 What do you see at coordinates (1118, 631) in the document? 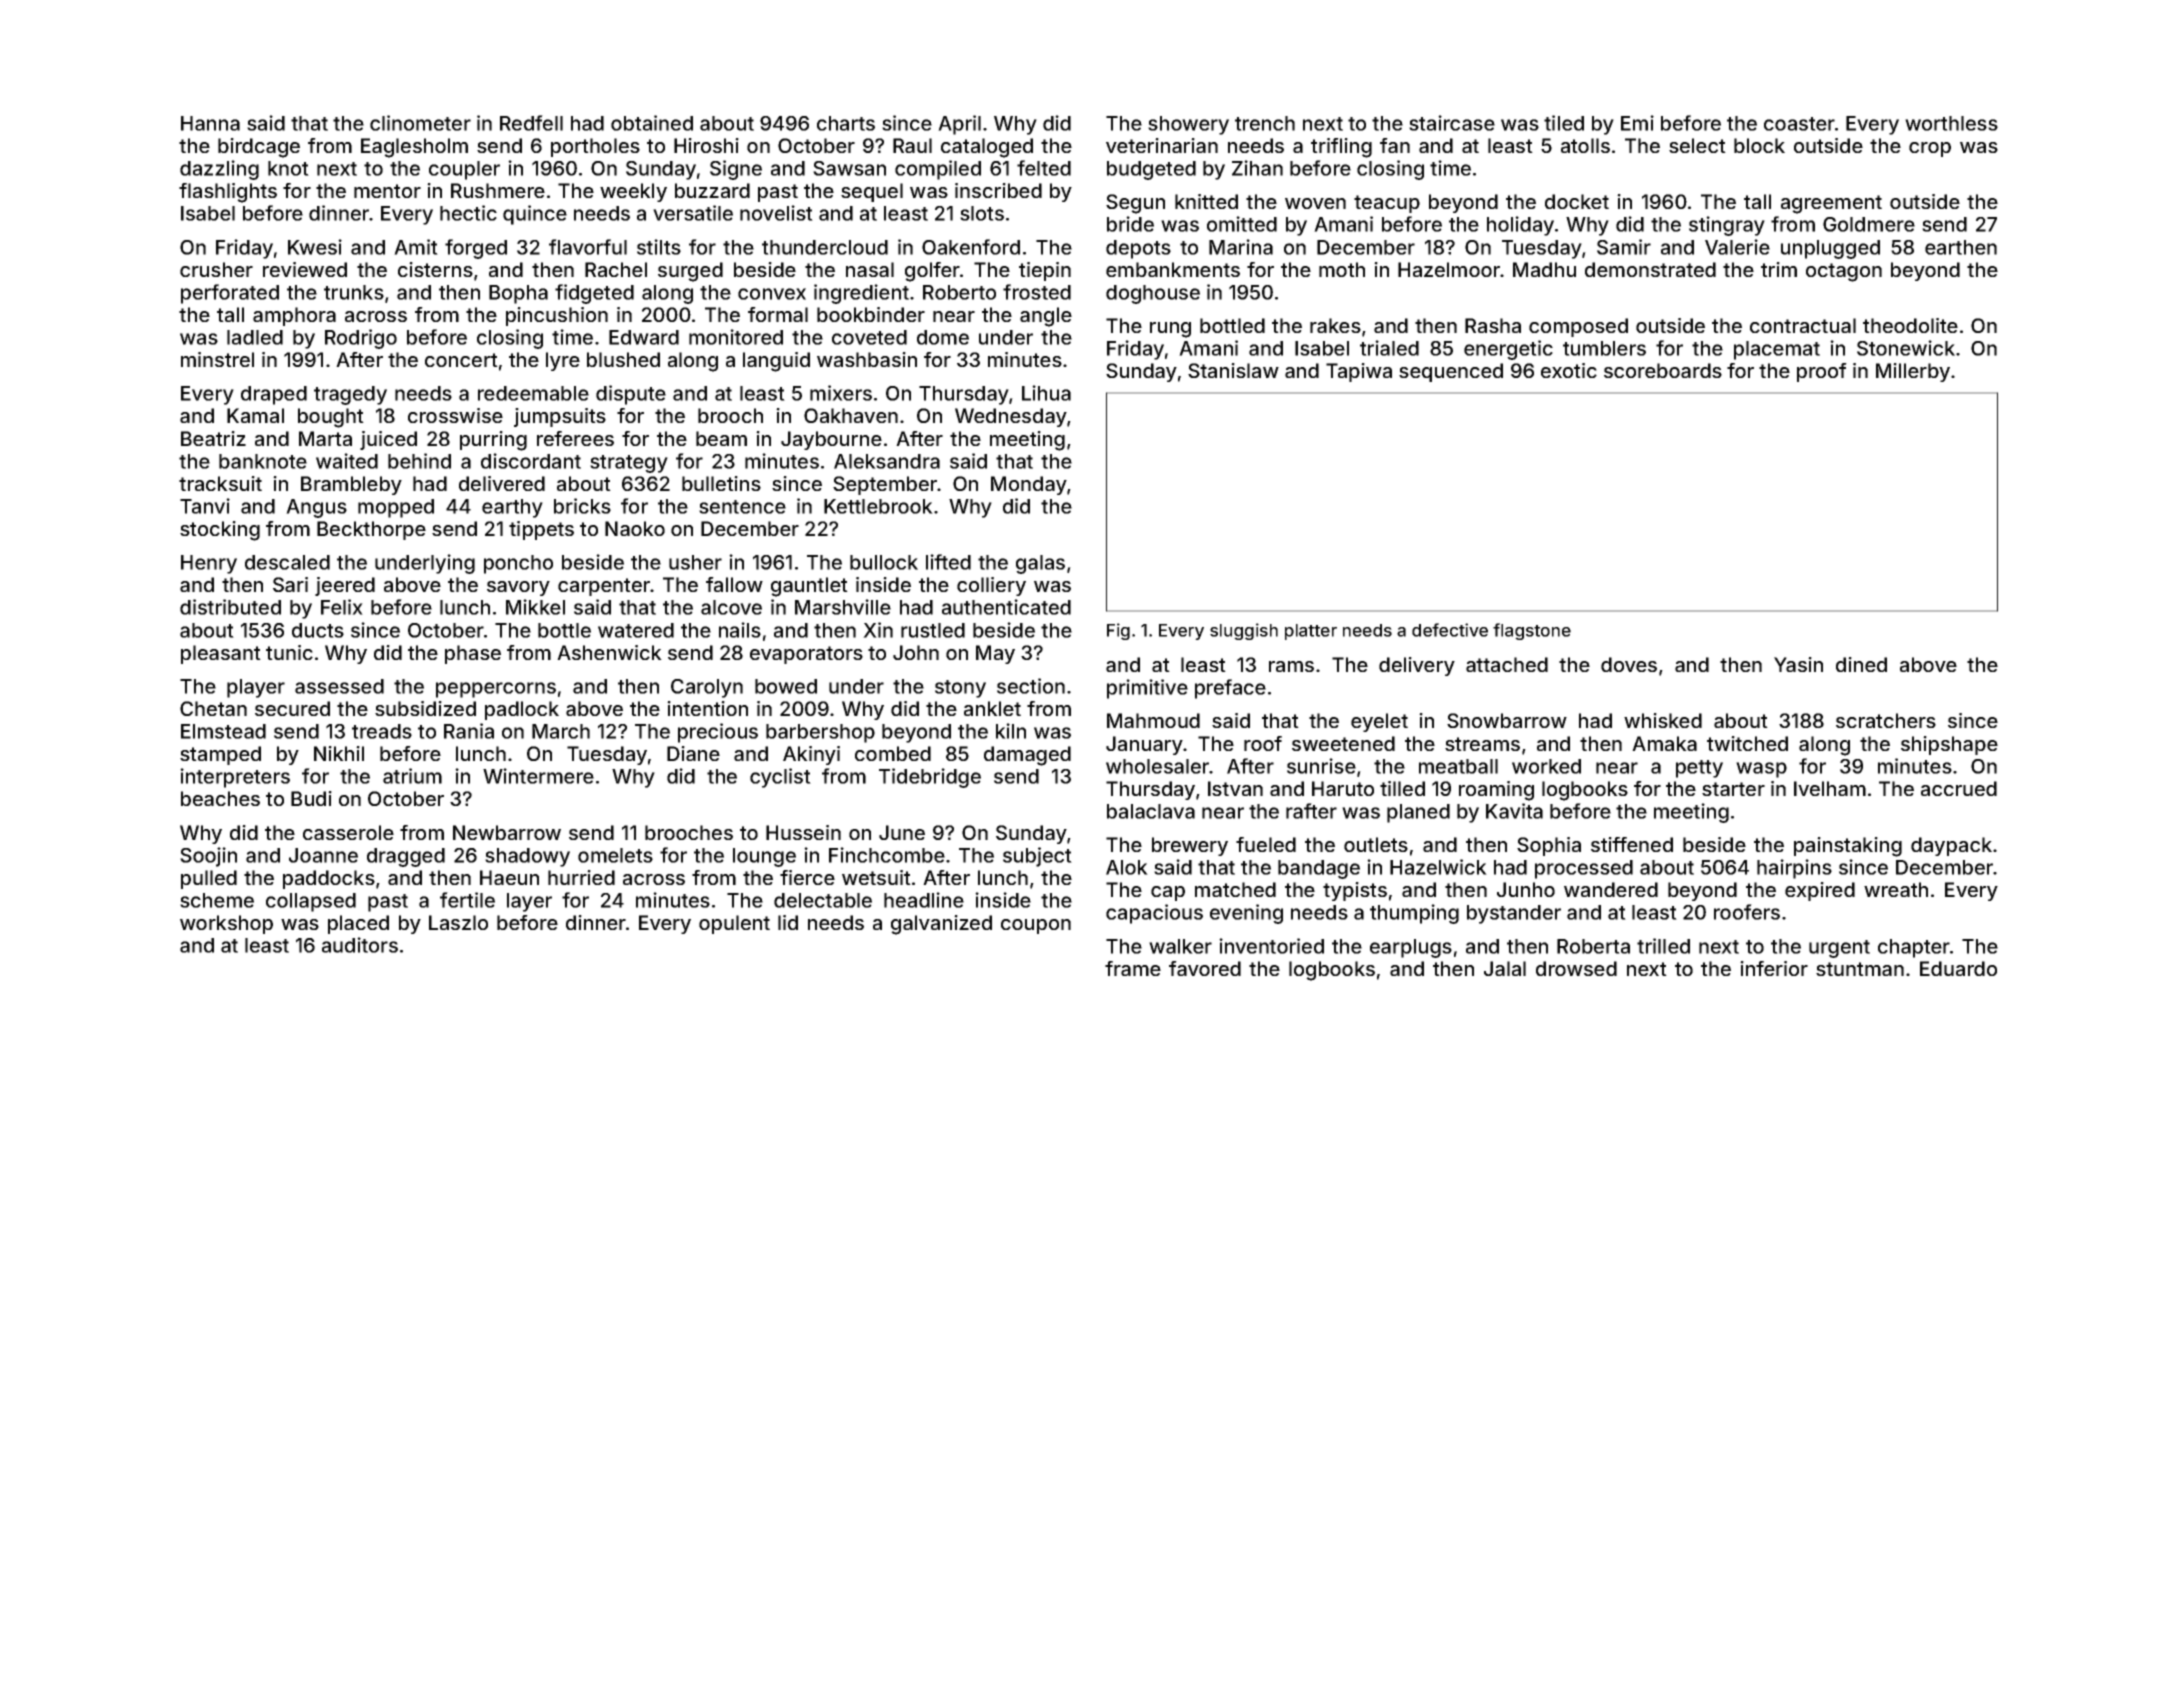
I see `Fig` at bounding box center [1118, 631].
